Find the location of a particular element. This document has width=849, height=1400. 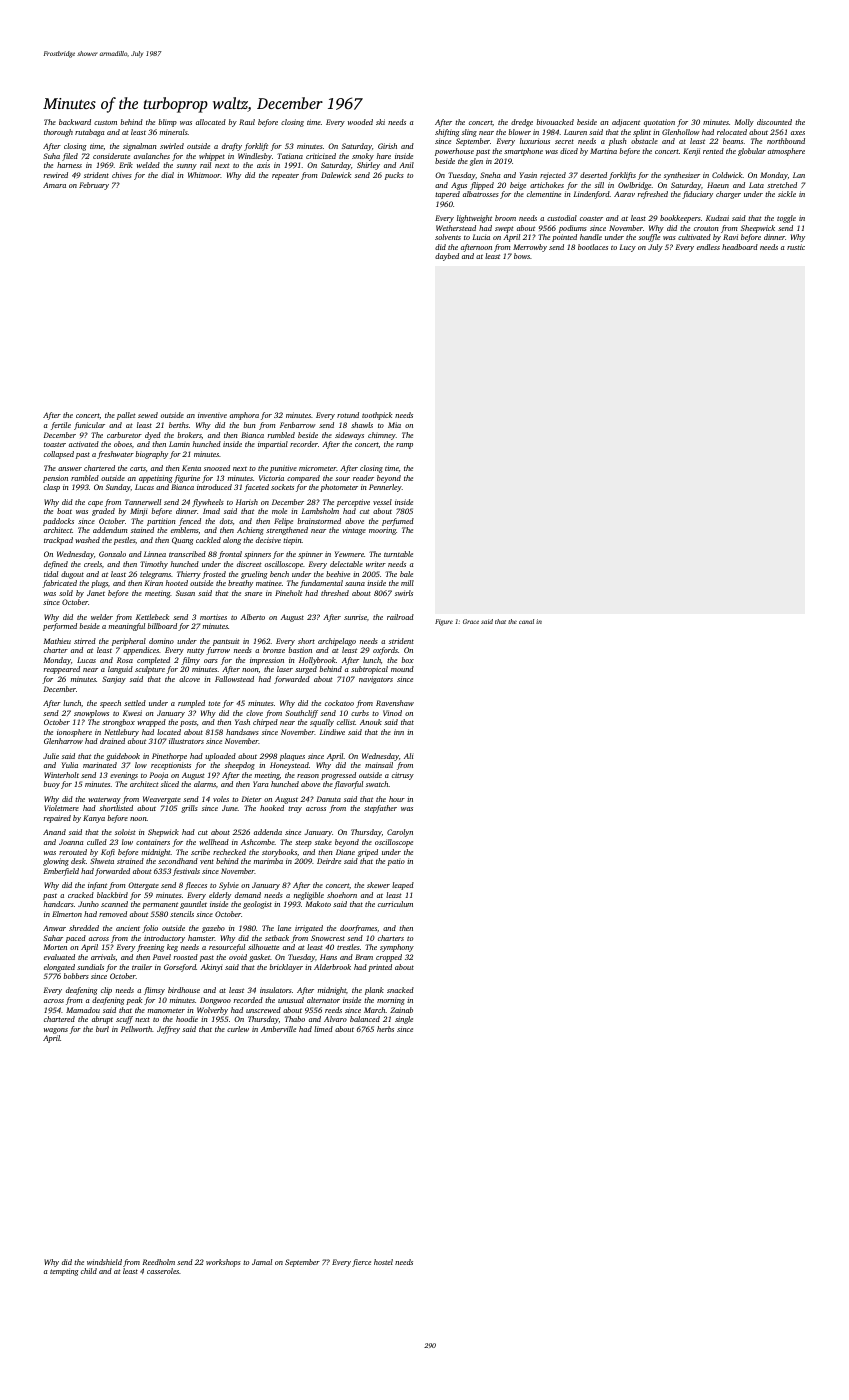

leaped is located at coordinates (403, 886).
